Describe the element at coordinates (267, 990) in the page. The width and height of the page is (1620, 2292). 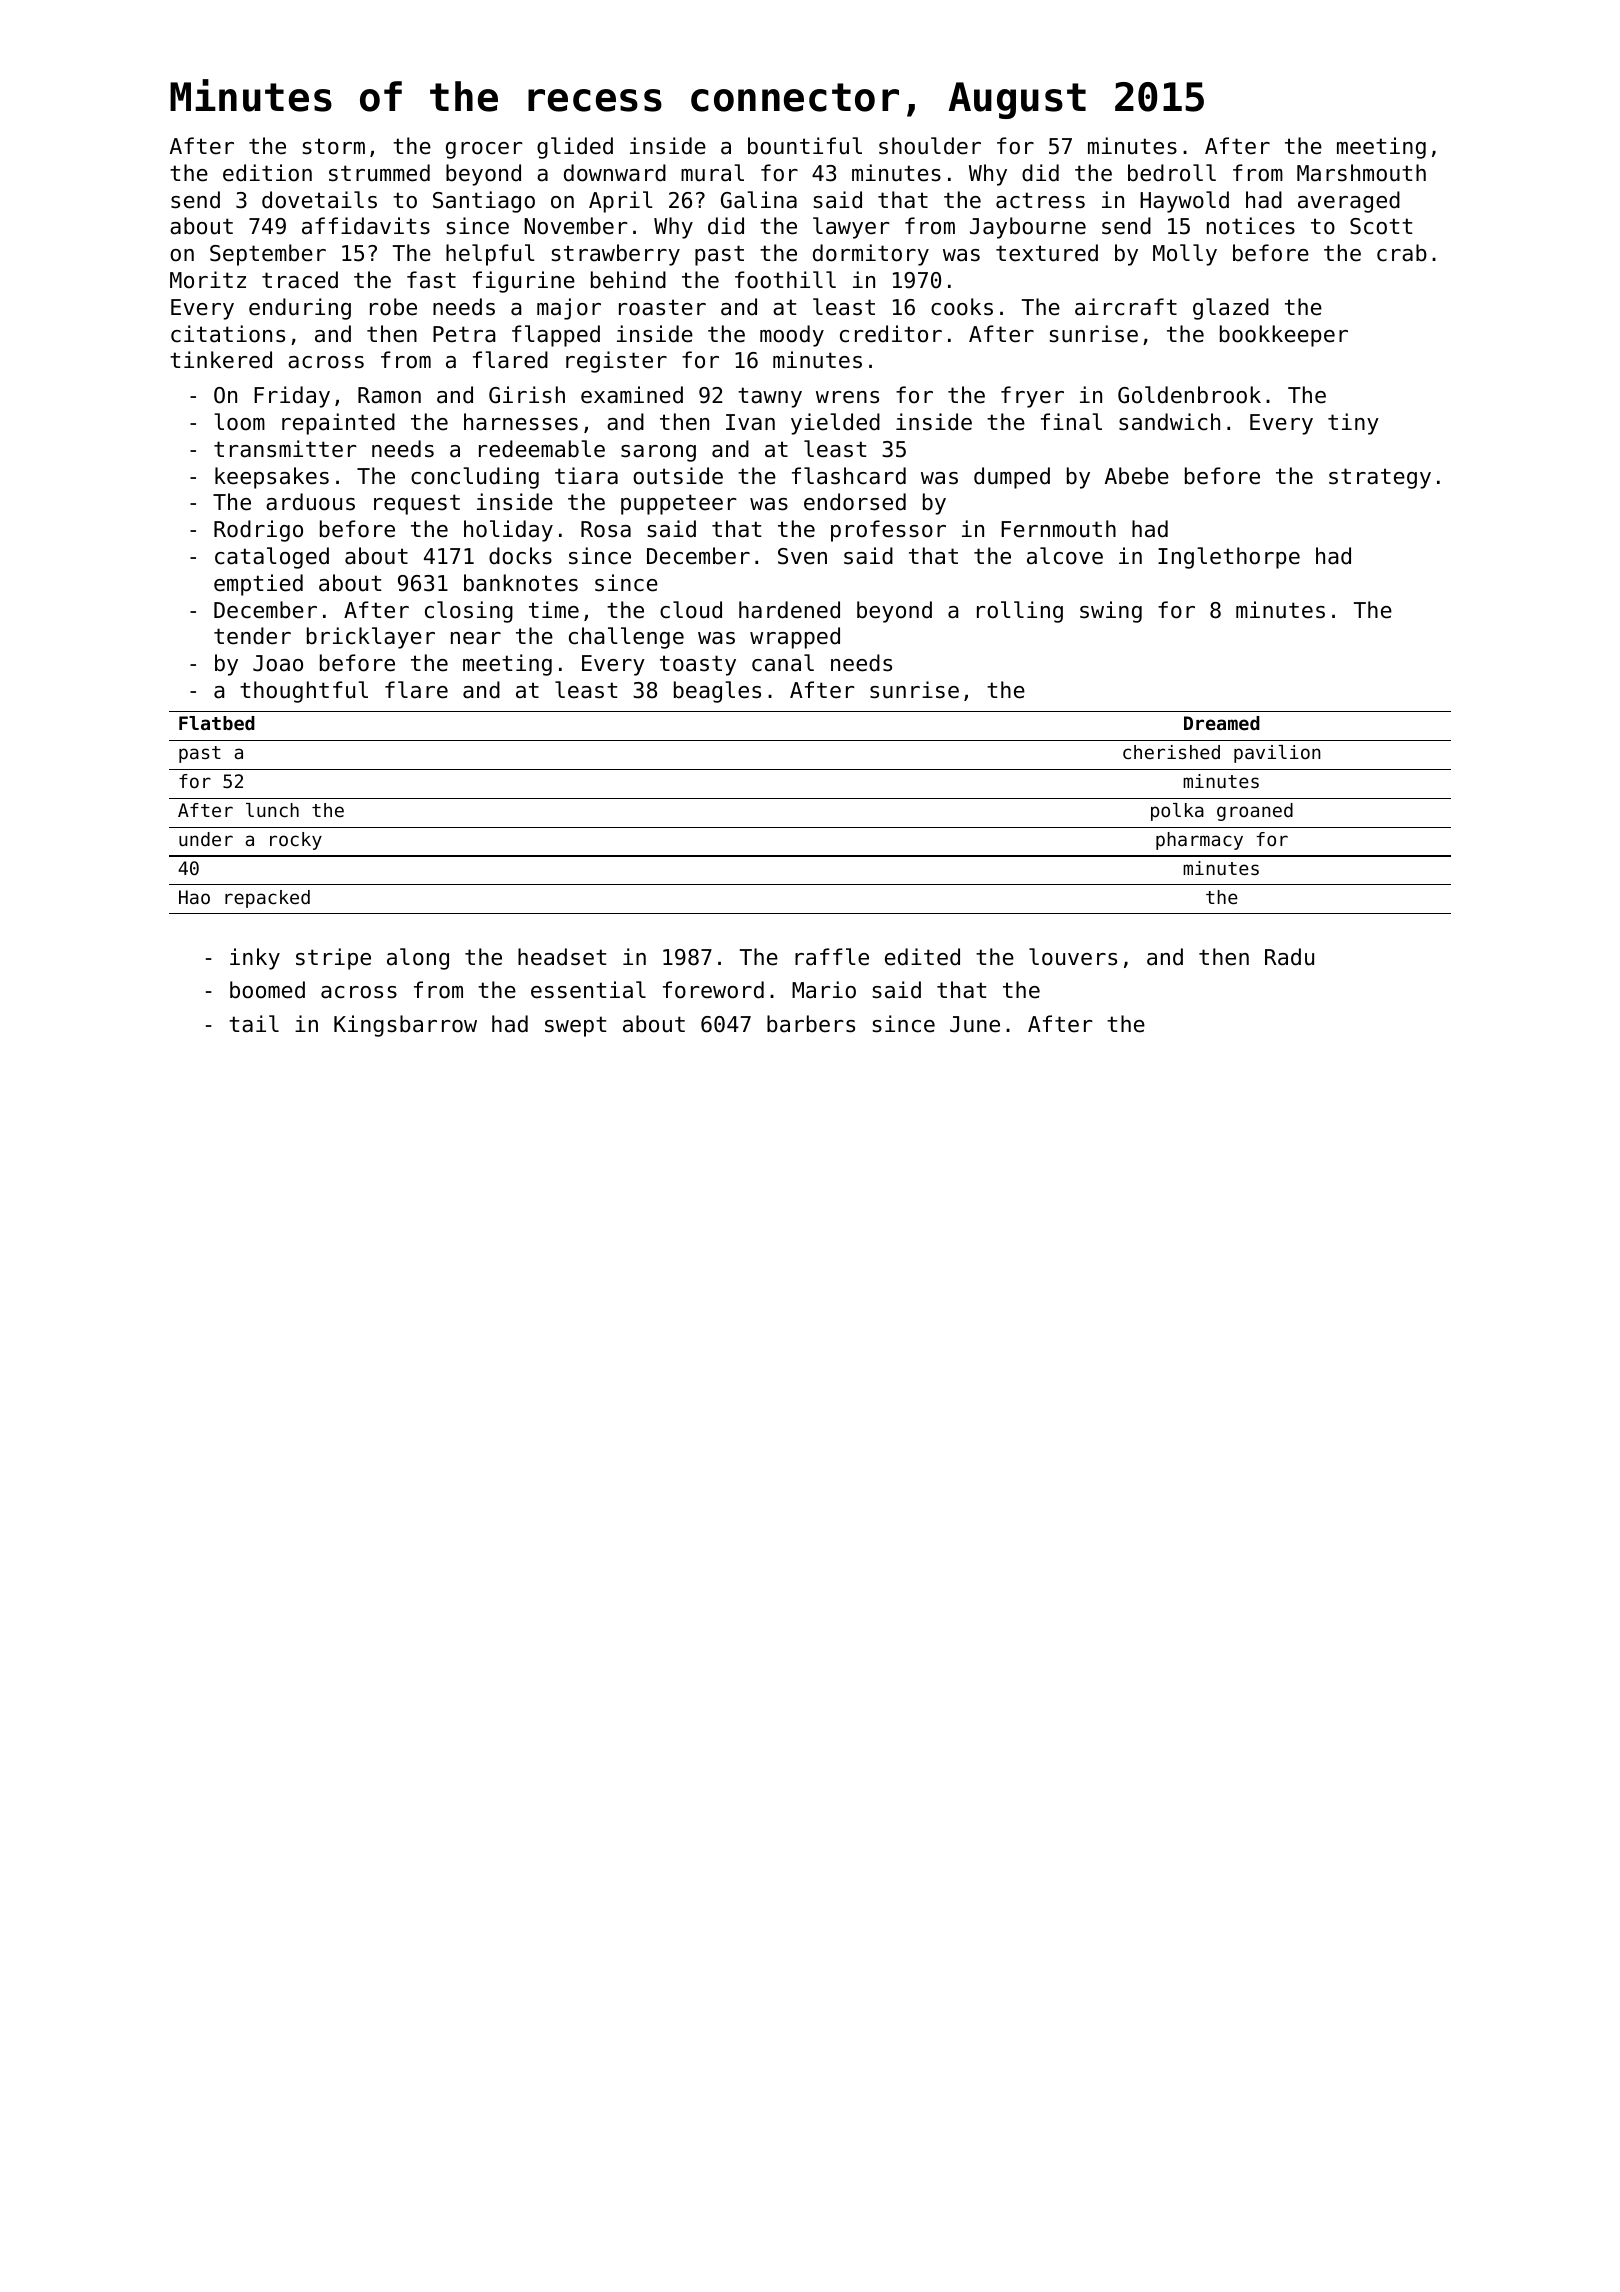
I see `boomed` at that location.
